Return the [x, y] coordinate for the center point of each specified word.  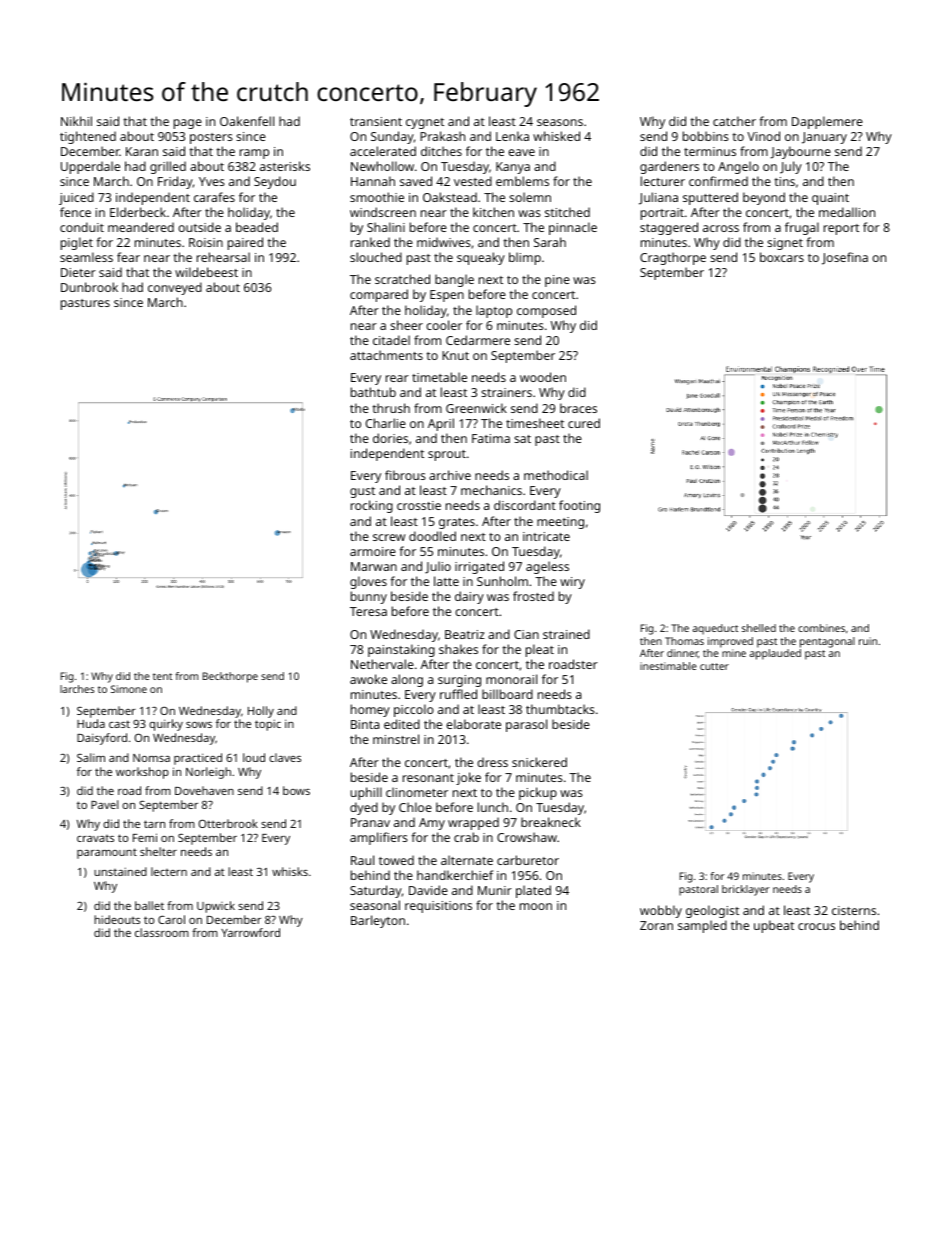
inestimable [668, 666]
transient [376, 121]
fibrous [405, 475]
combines [821, 628]
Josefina [845, 258]
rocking [372, 506]
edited [402, 724]
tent [162, 676]
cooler [444, 325]
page [188, 124]
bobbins [706, 136]
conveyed [175, 288]
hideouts [117, 919]
